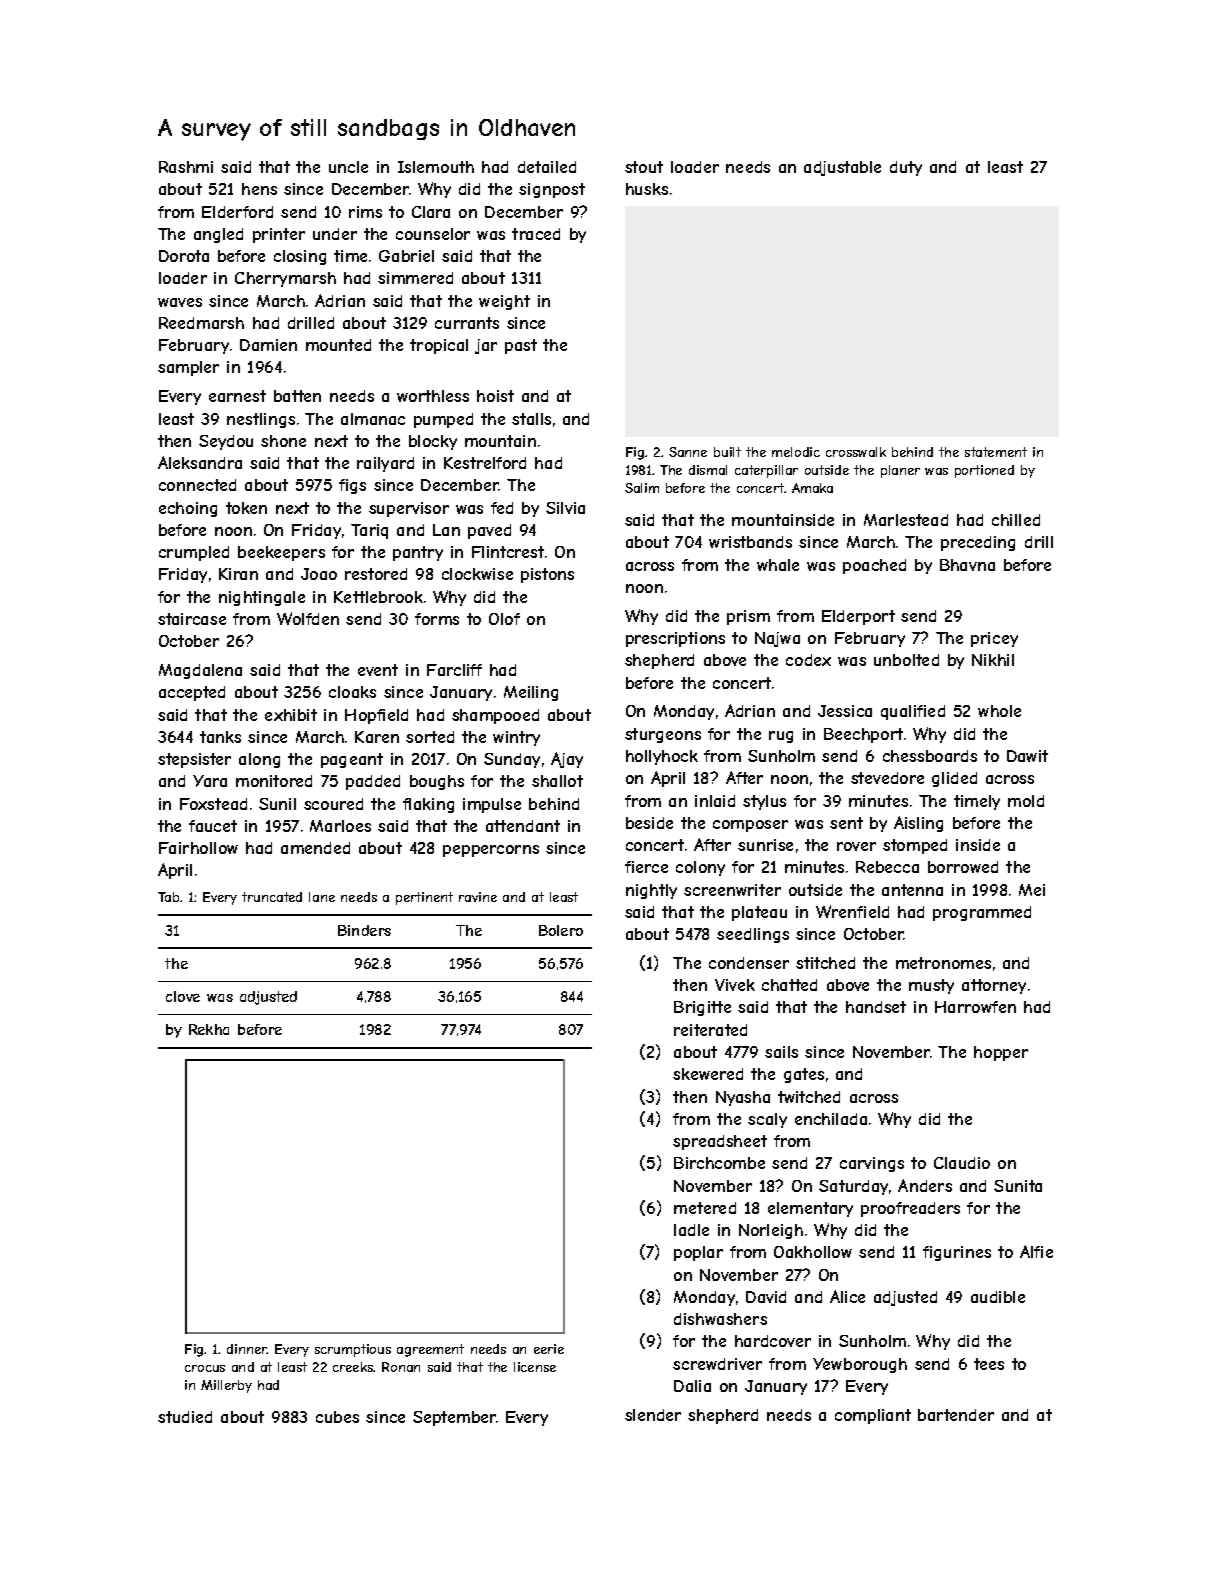  What do you see at coordinates (651, 891) in the image?
I see `nightly` at bounding box center [651, 891].
